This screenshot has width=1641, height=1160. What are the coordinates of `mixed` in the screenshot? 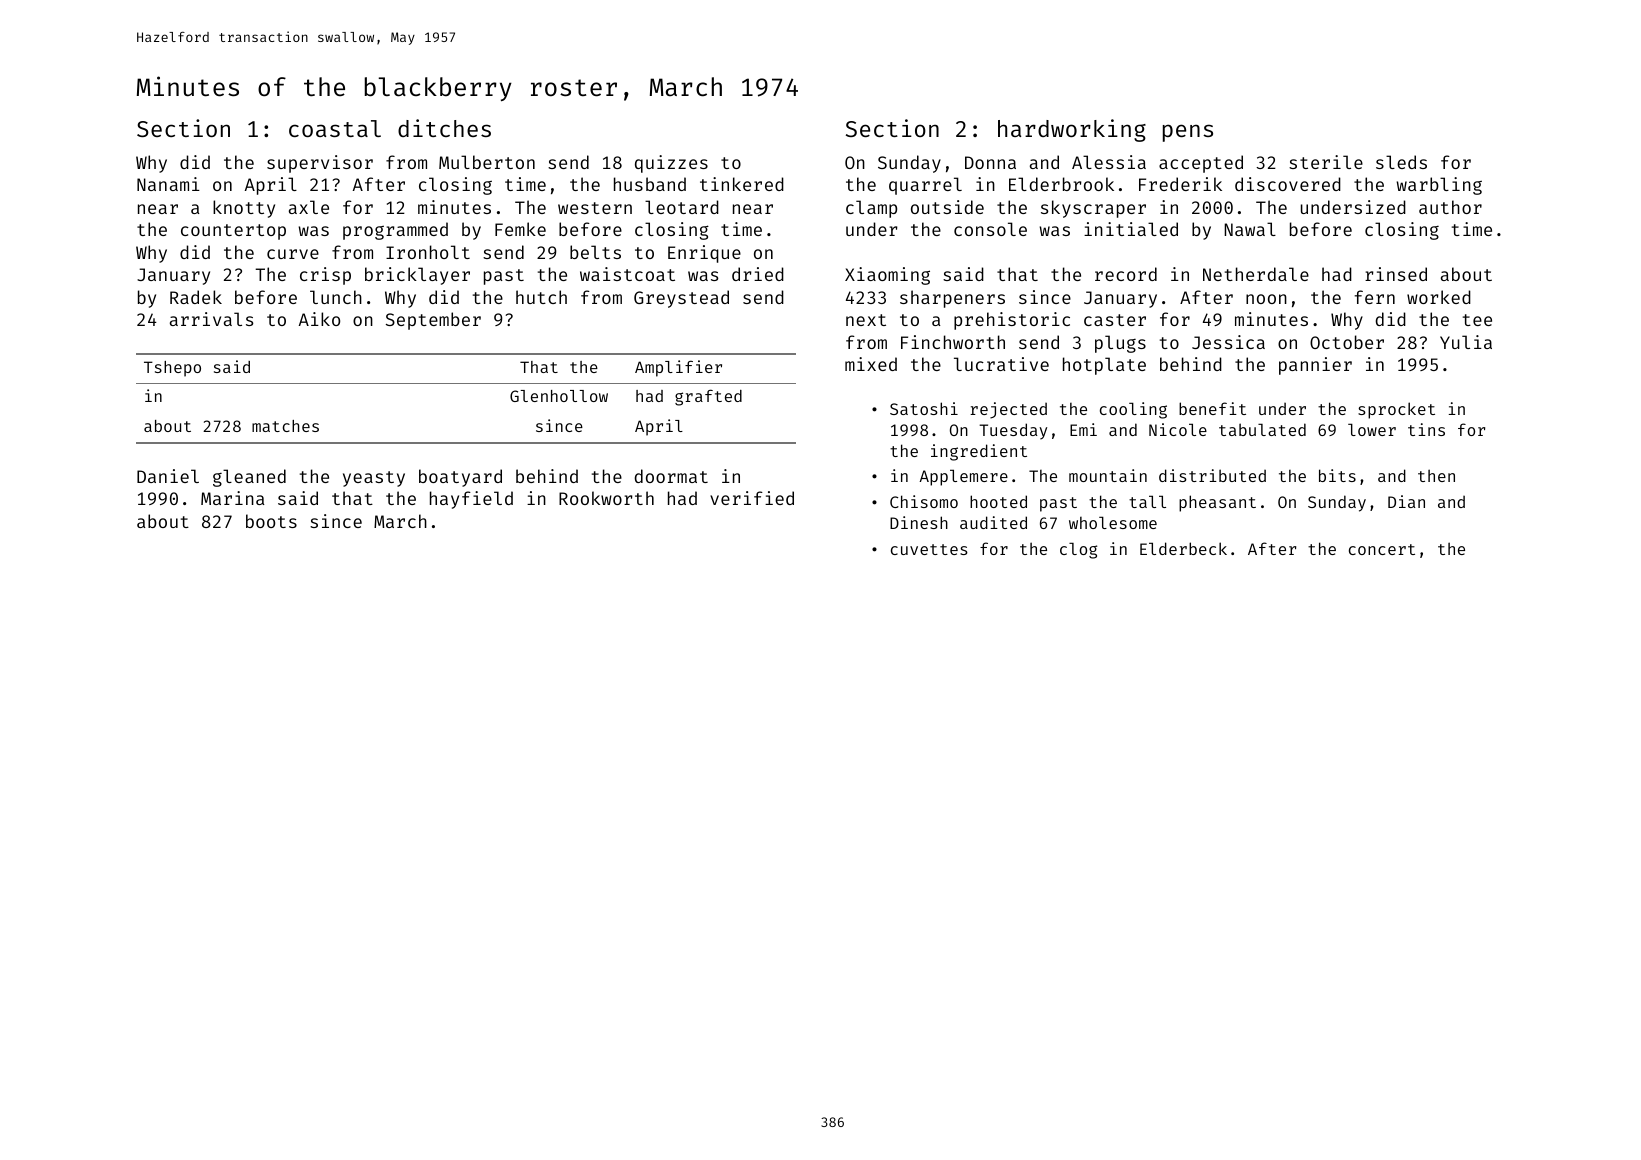 It's located at (871, 364).
